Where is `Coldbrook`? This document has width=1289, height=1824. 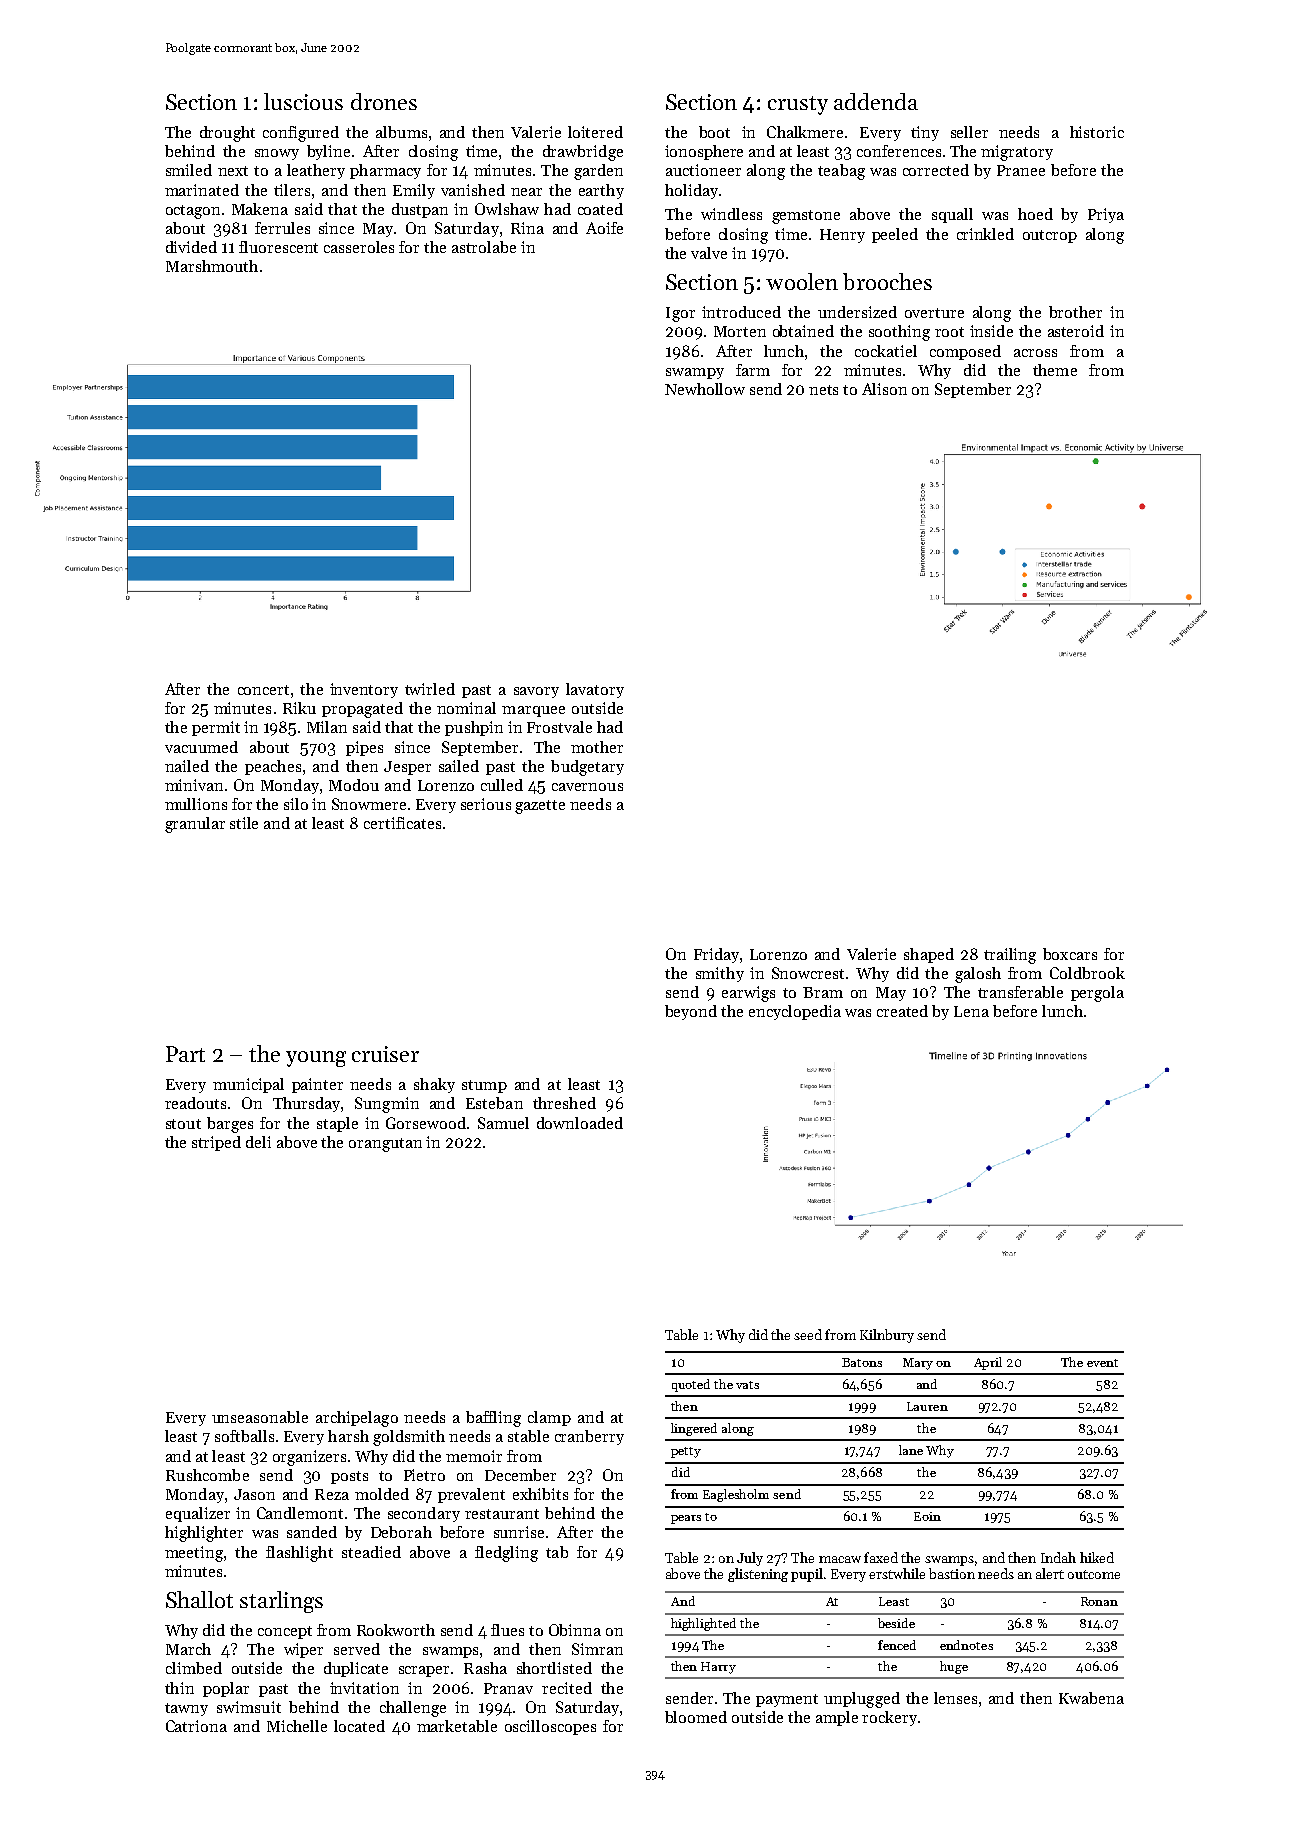
Coldbrook is located at coordinates (1087, 973).
